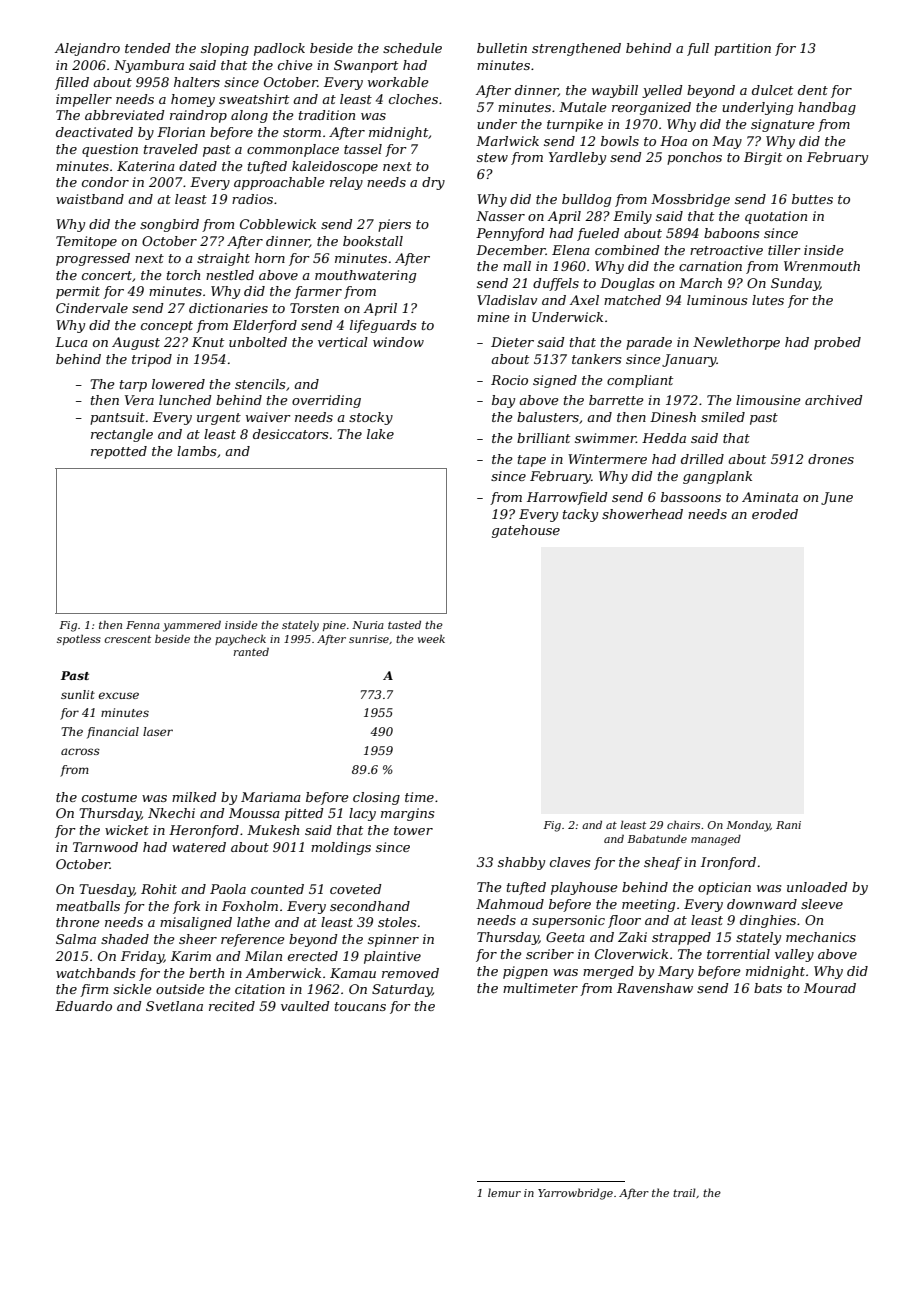 The image size is (924, 1308). I want to click on Nuria, so click(368, 625).
